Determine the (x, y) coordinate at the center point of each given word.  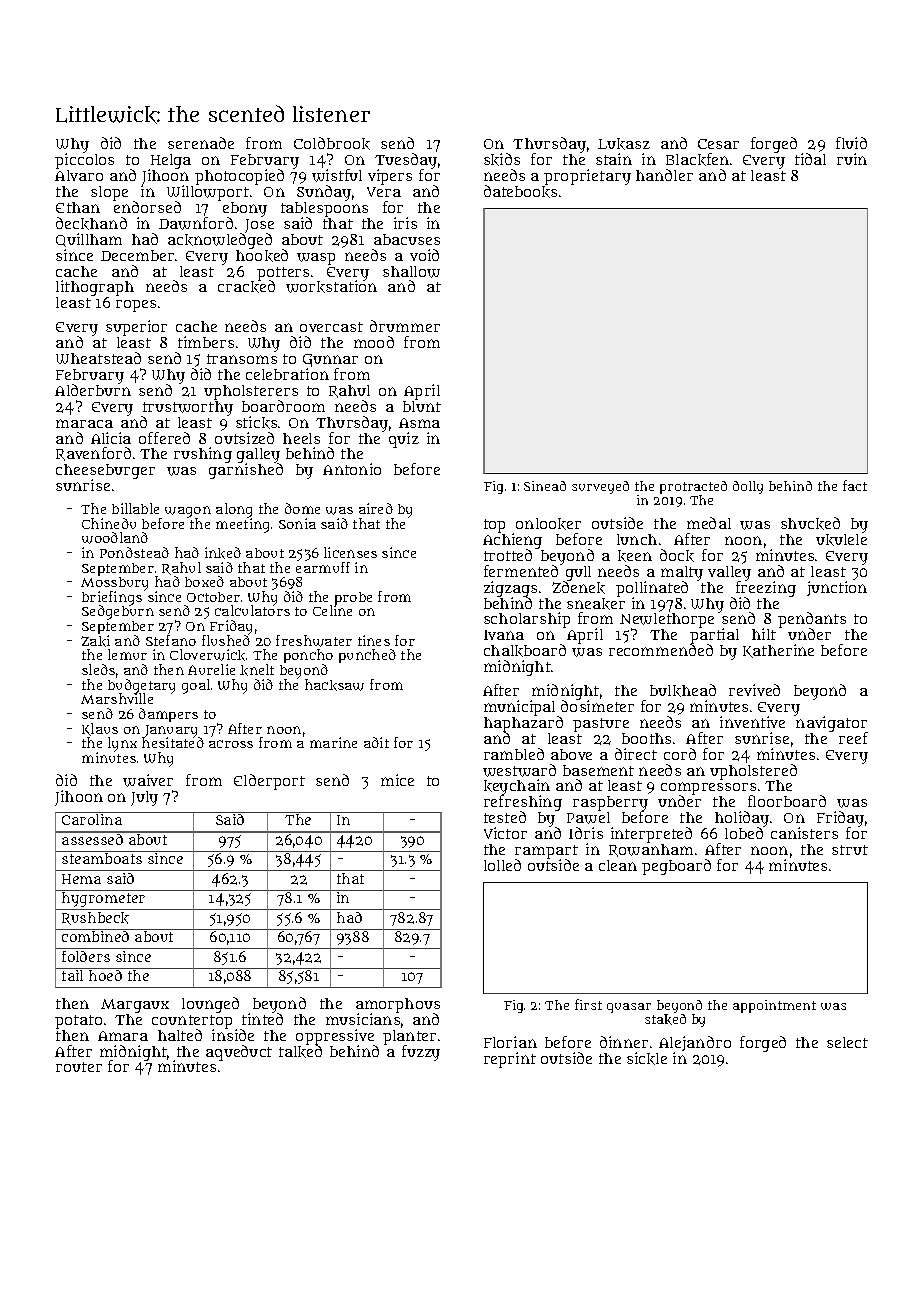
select (847, 1042)
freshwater (314, 641)
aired (376, 508)
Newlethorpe (667, 621)
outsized (244, 438)
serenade (201, 143)
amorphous (398, 1005)
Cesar (718, 144)
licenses (350, 552)
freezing (766, 589)
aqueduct (239, 1053)
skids (502, 159)
